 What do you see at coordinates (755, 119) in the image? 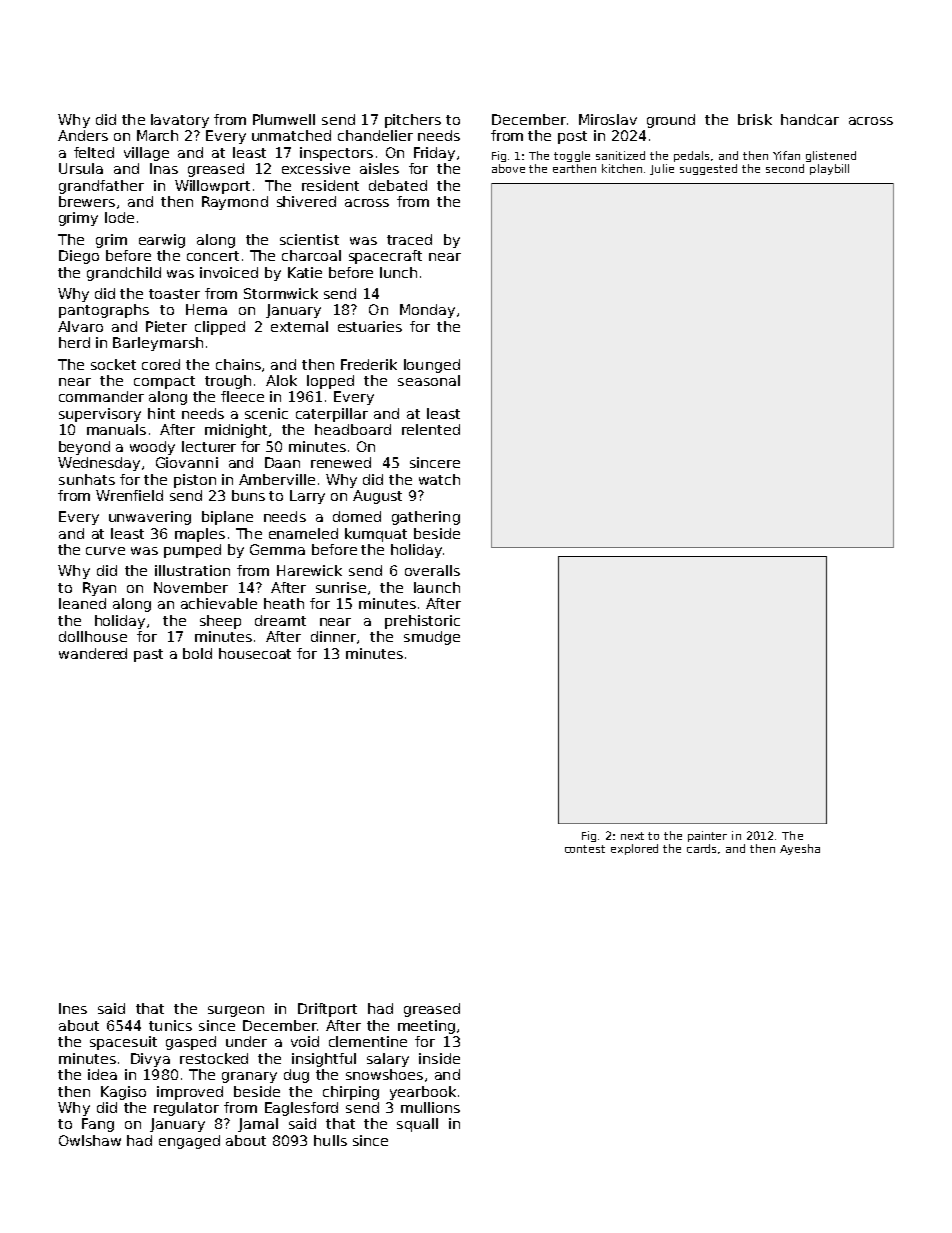
I see `brisk` at bounding box center [755, 119].
